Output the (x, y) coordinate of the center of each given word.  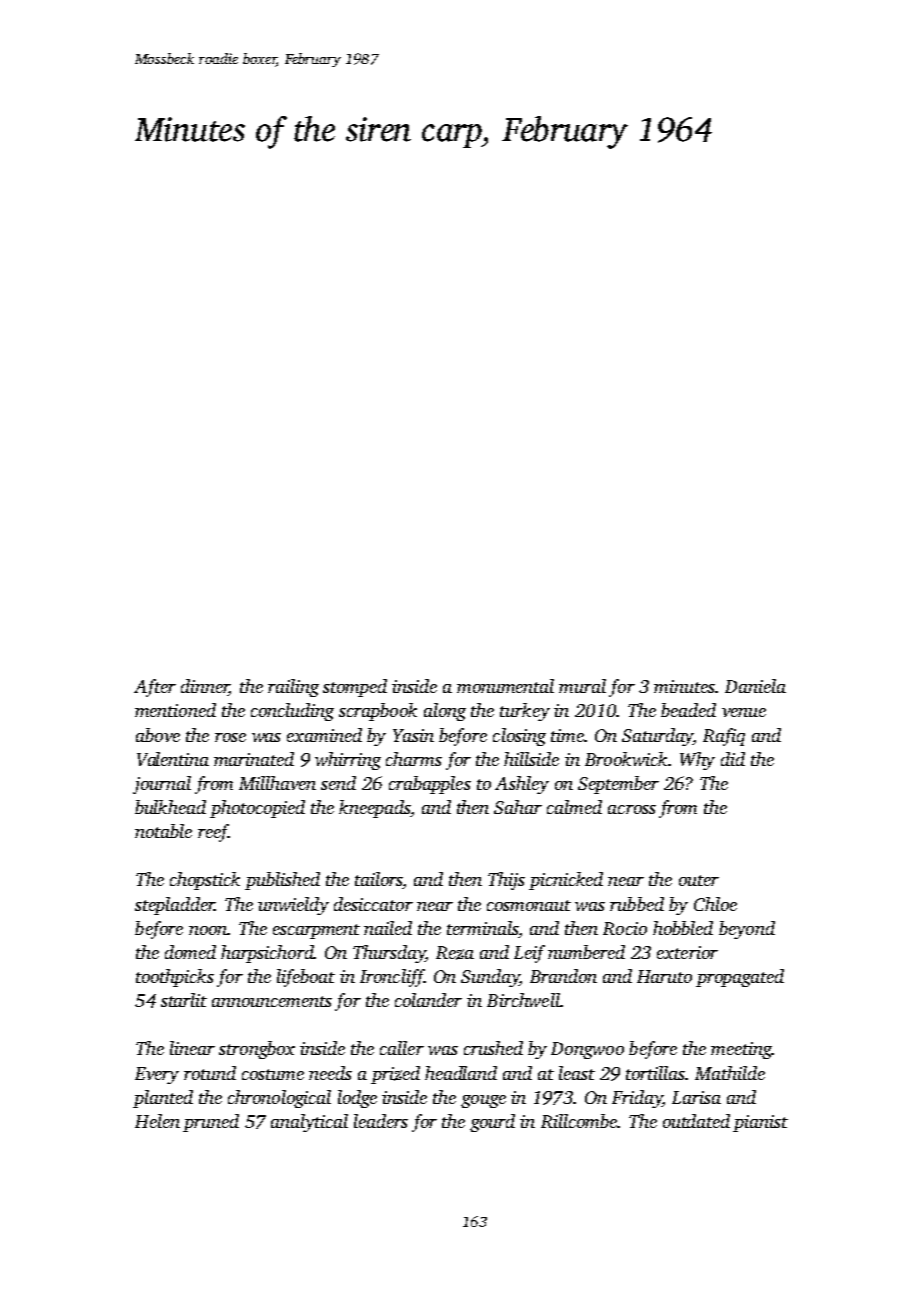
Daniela (755, 686)
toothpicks (175, 978)
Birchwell (523, 1000)
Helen (157, 1121)
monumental (505, 686)
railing (293, 688)
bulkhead (170, 807)
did (733, 759)
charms (414, 759)
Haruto (664, 976)
